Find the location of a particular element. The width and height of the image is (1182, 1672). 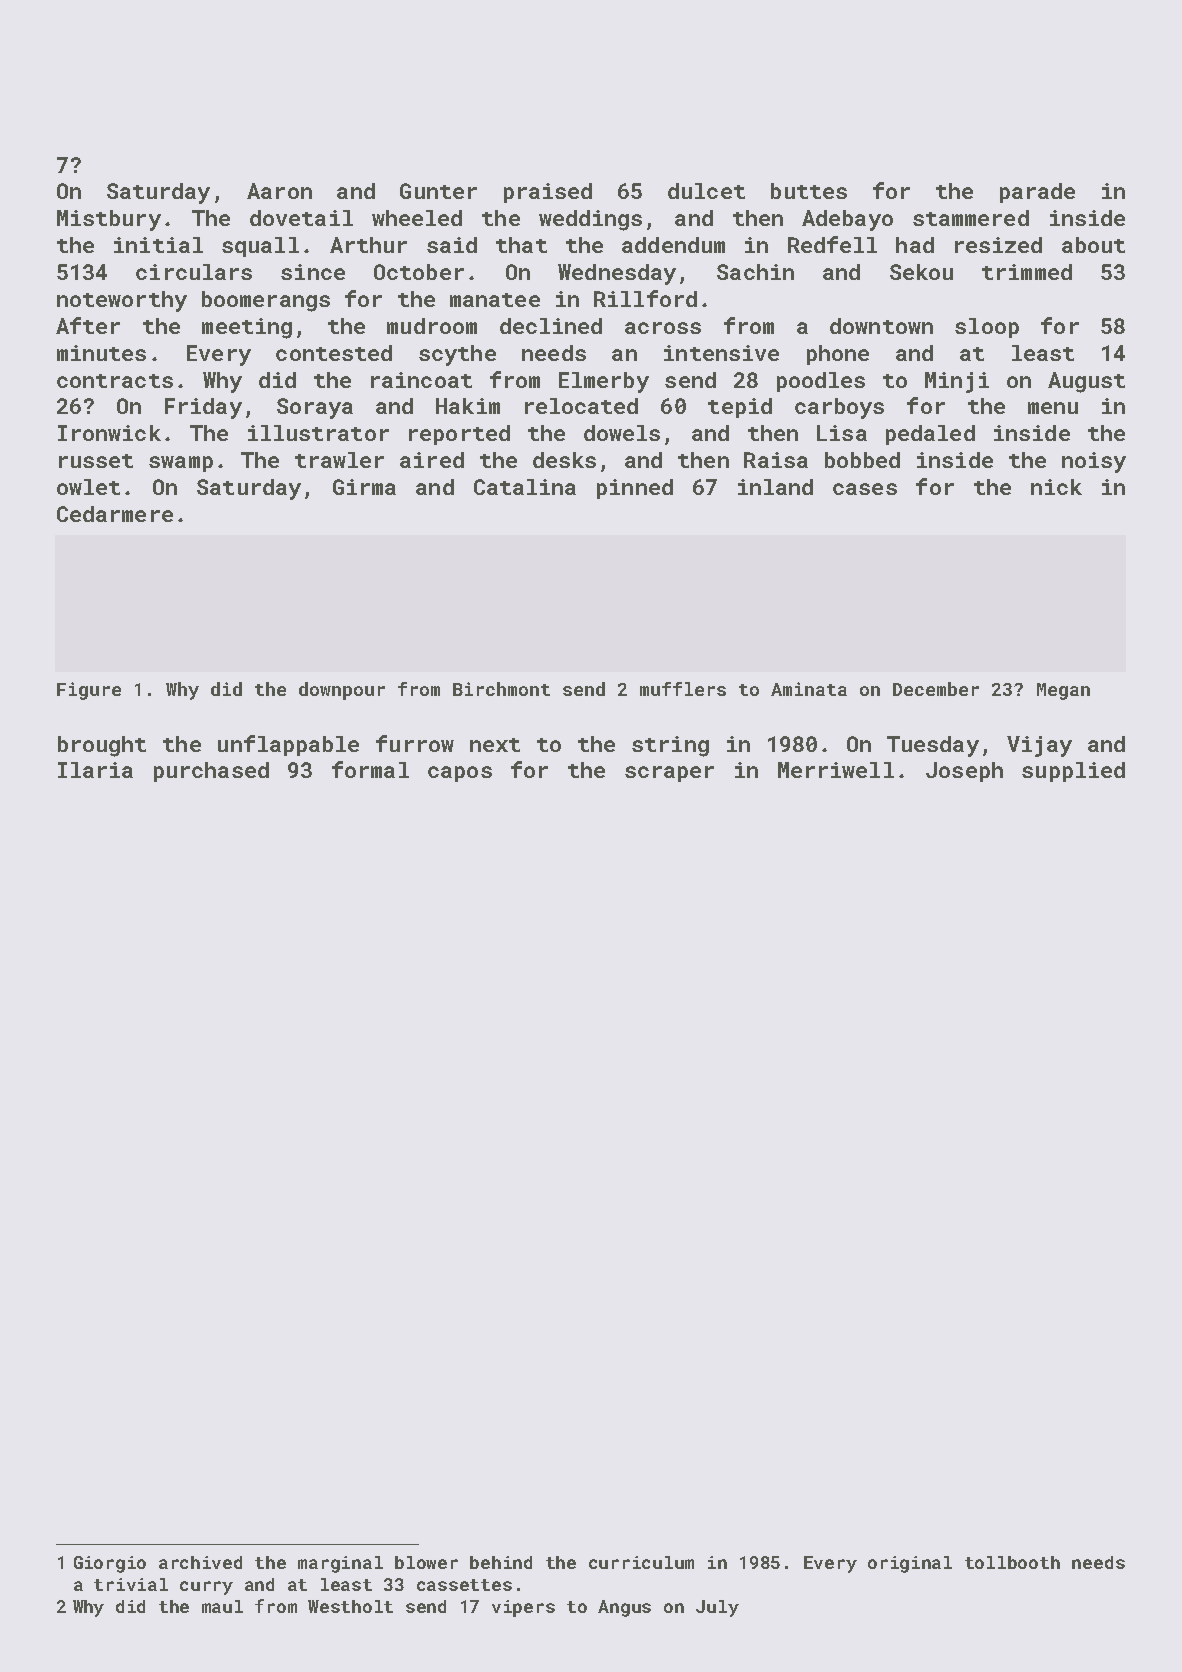

praised is located at coordinates (548, 193).
